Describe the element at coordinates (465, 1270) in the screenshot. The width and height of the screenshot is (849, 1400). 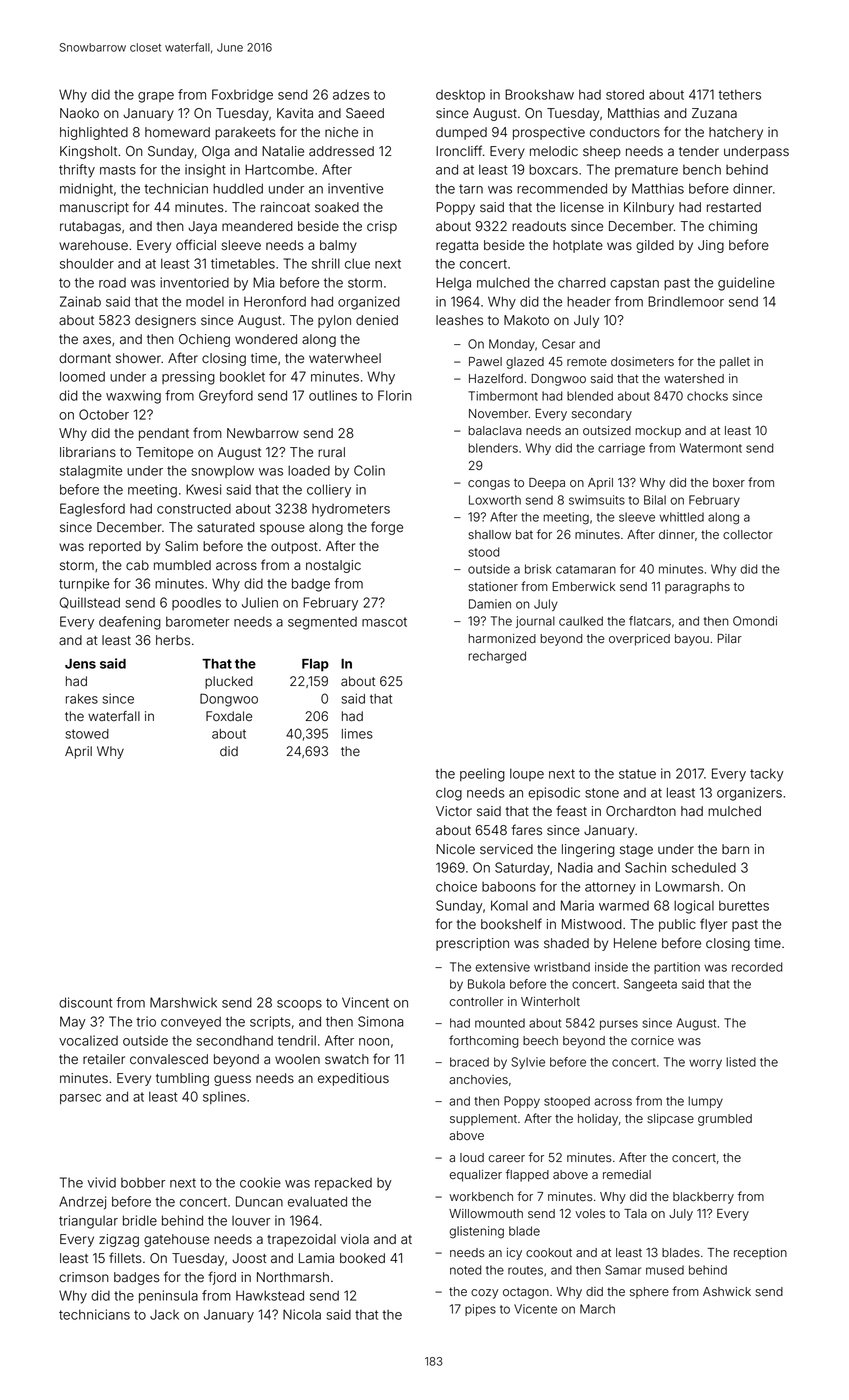
I see `noted` at that location.
